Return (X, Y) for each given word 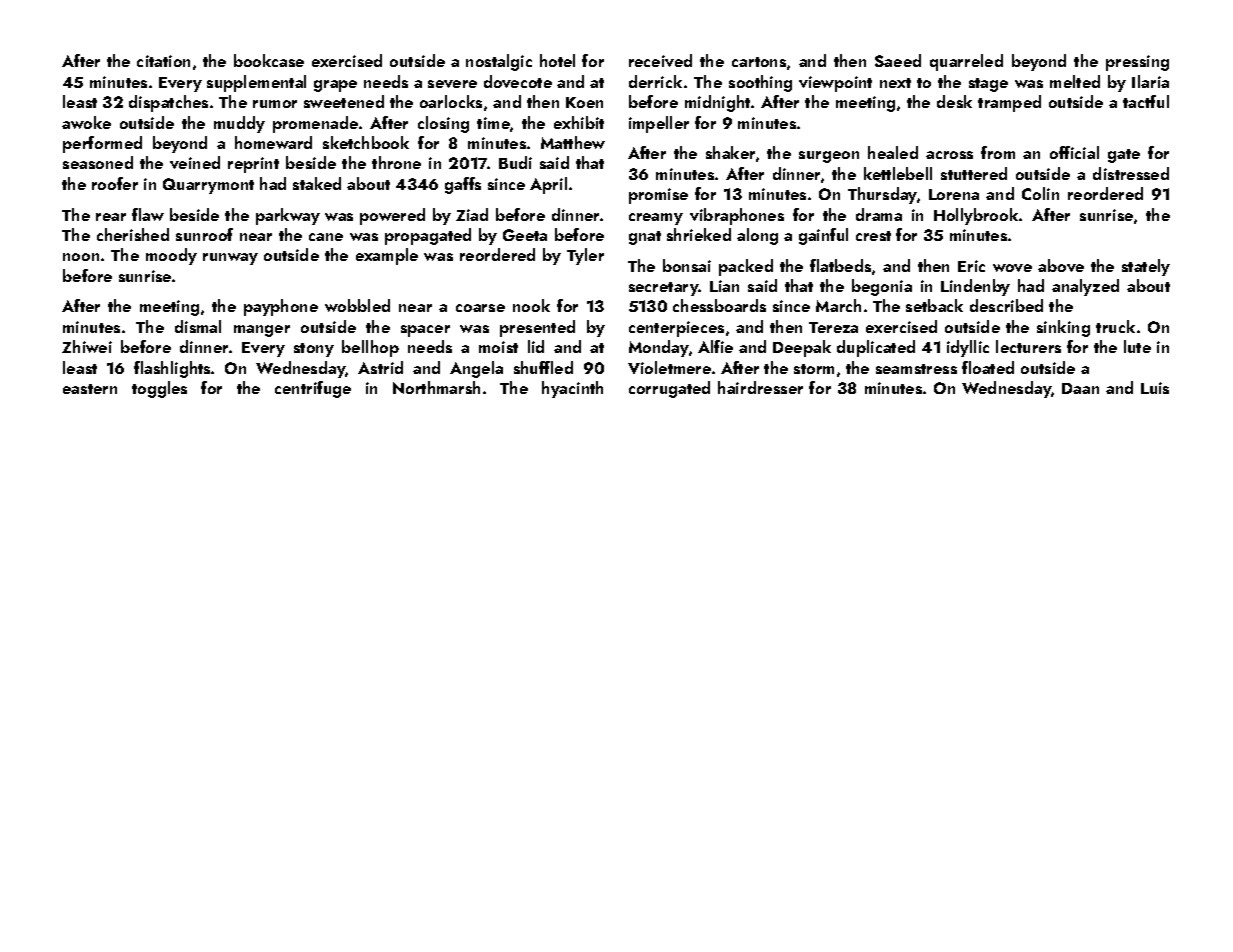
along (757, 236)
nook (531, 305)
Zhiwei (87, 346)
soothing (760, 83)
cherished (133, 234)
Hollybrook (976, 216)
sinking (1063, 328)
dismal (198, 326)
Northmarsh (436, 387)
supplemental (256, 83)
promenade (315, 124)
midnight (717, 103)
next (895, 83)
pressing (1137, 63)
